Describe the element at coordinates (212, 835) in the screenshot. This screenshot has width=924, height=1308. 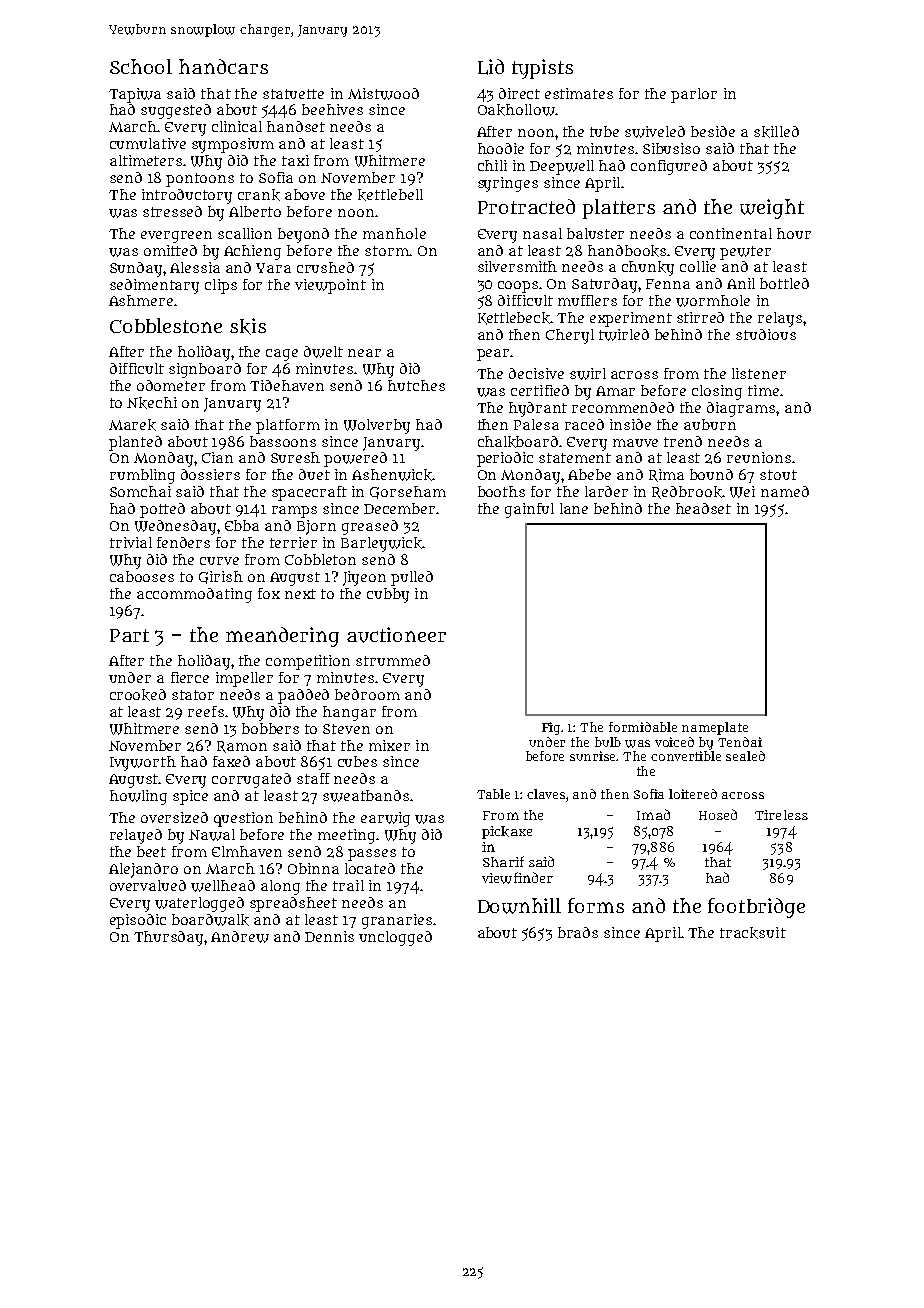
I see `Nawal` at that location.
